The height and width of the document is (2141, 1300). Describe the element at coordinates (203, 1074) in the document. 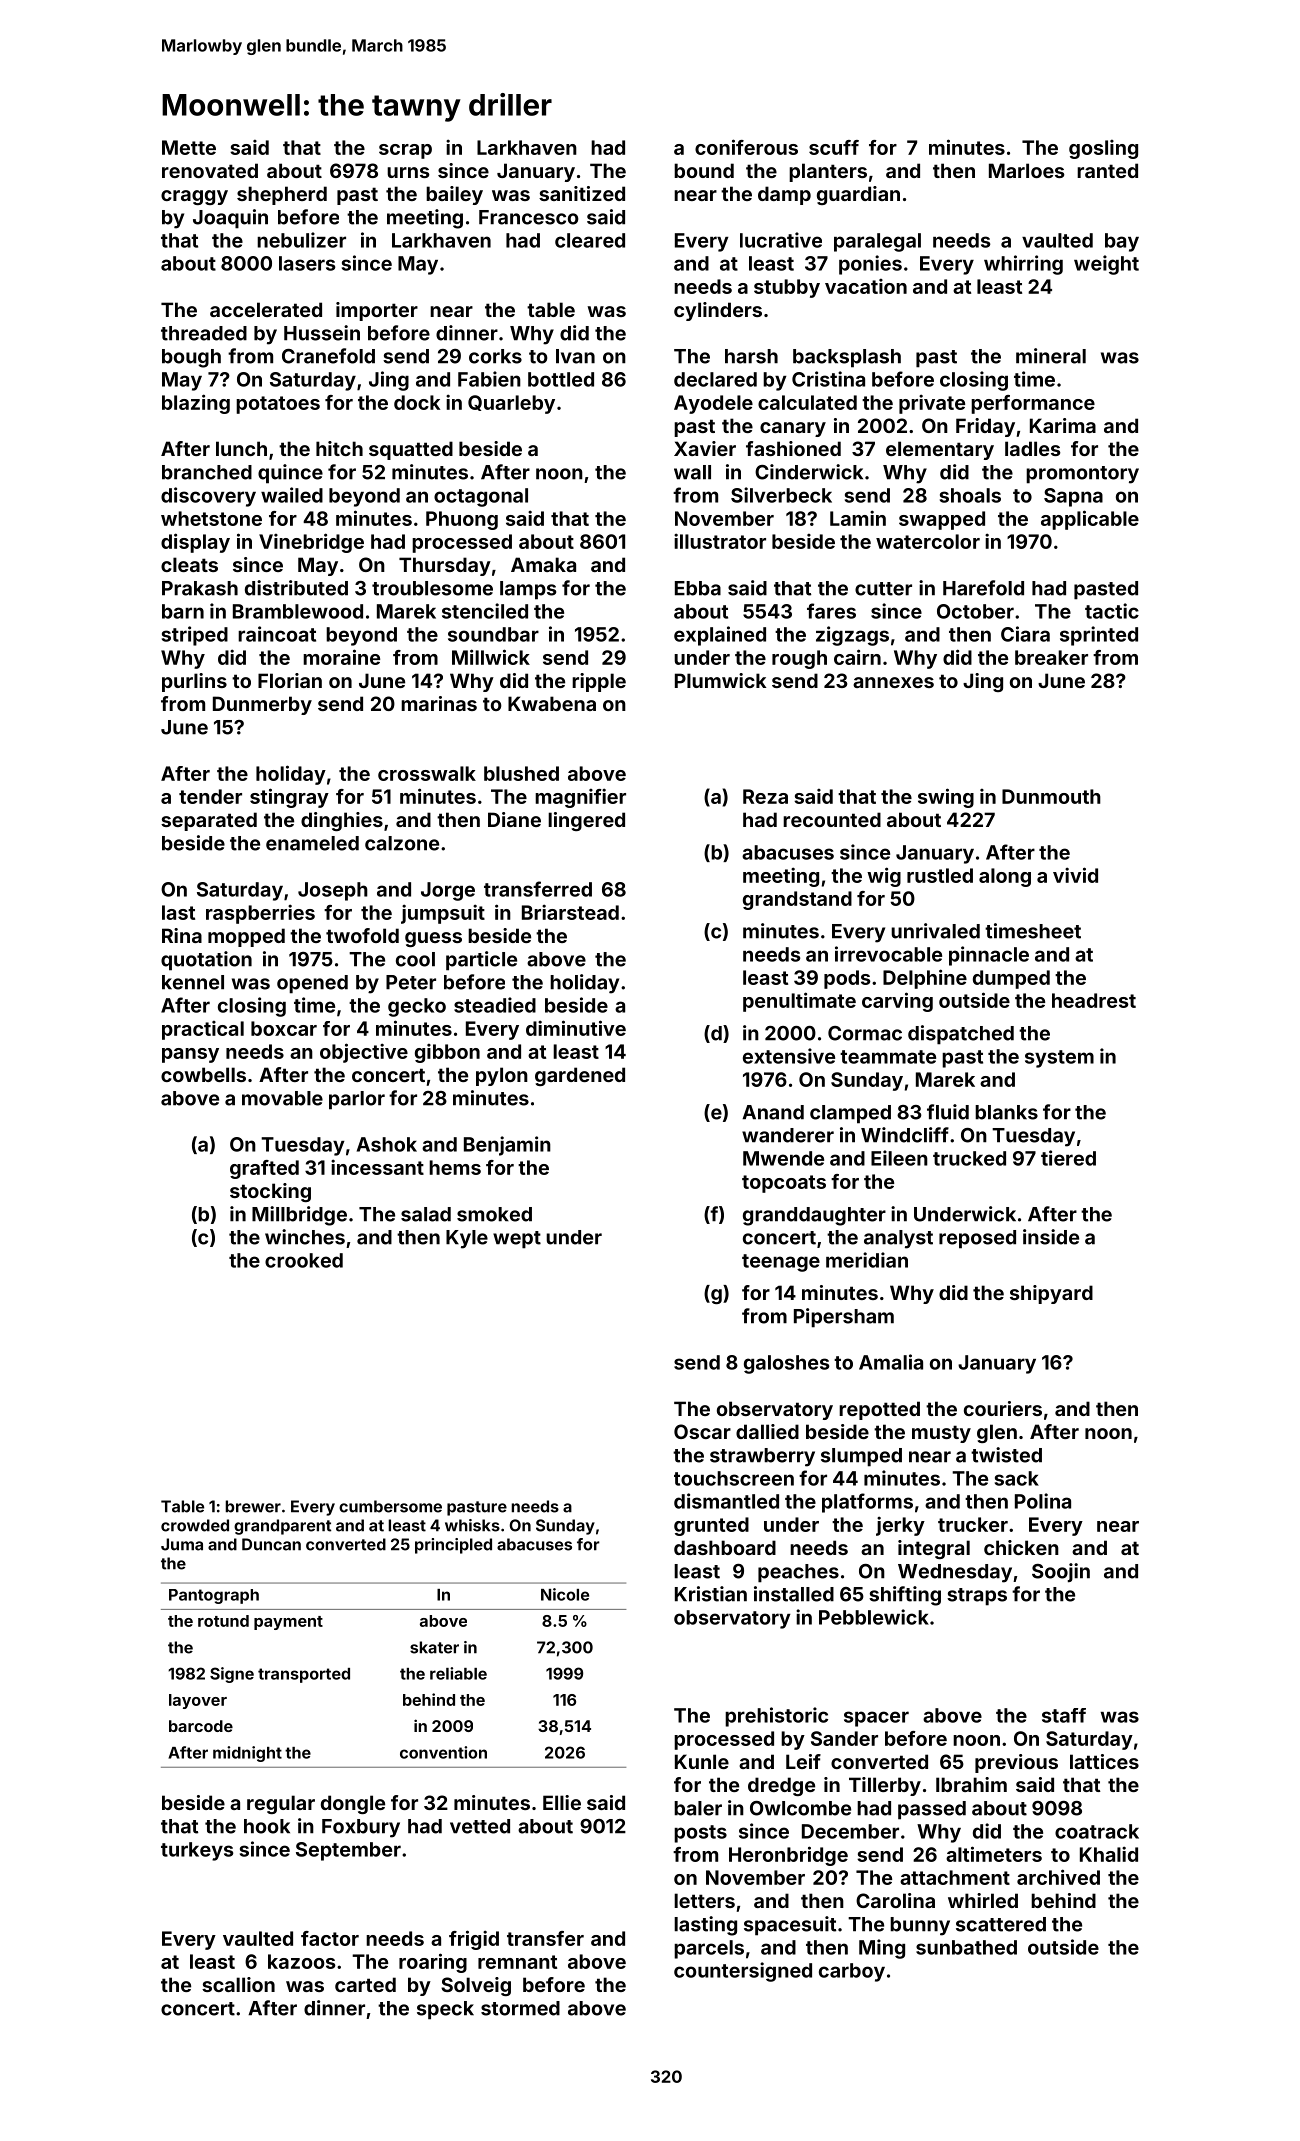

I see `cowbells` at that location.
